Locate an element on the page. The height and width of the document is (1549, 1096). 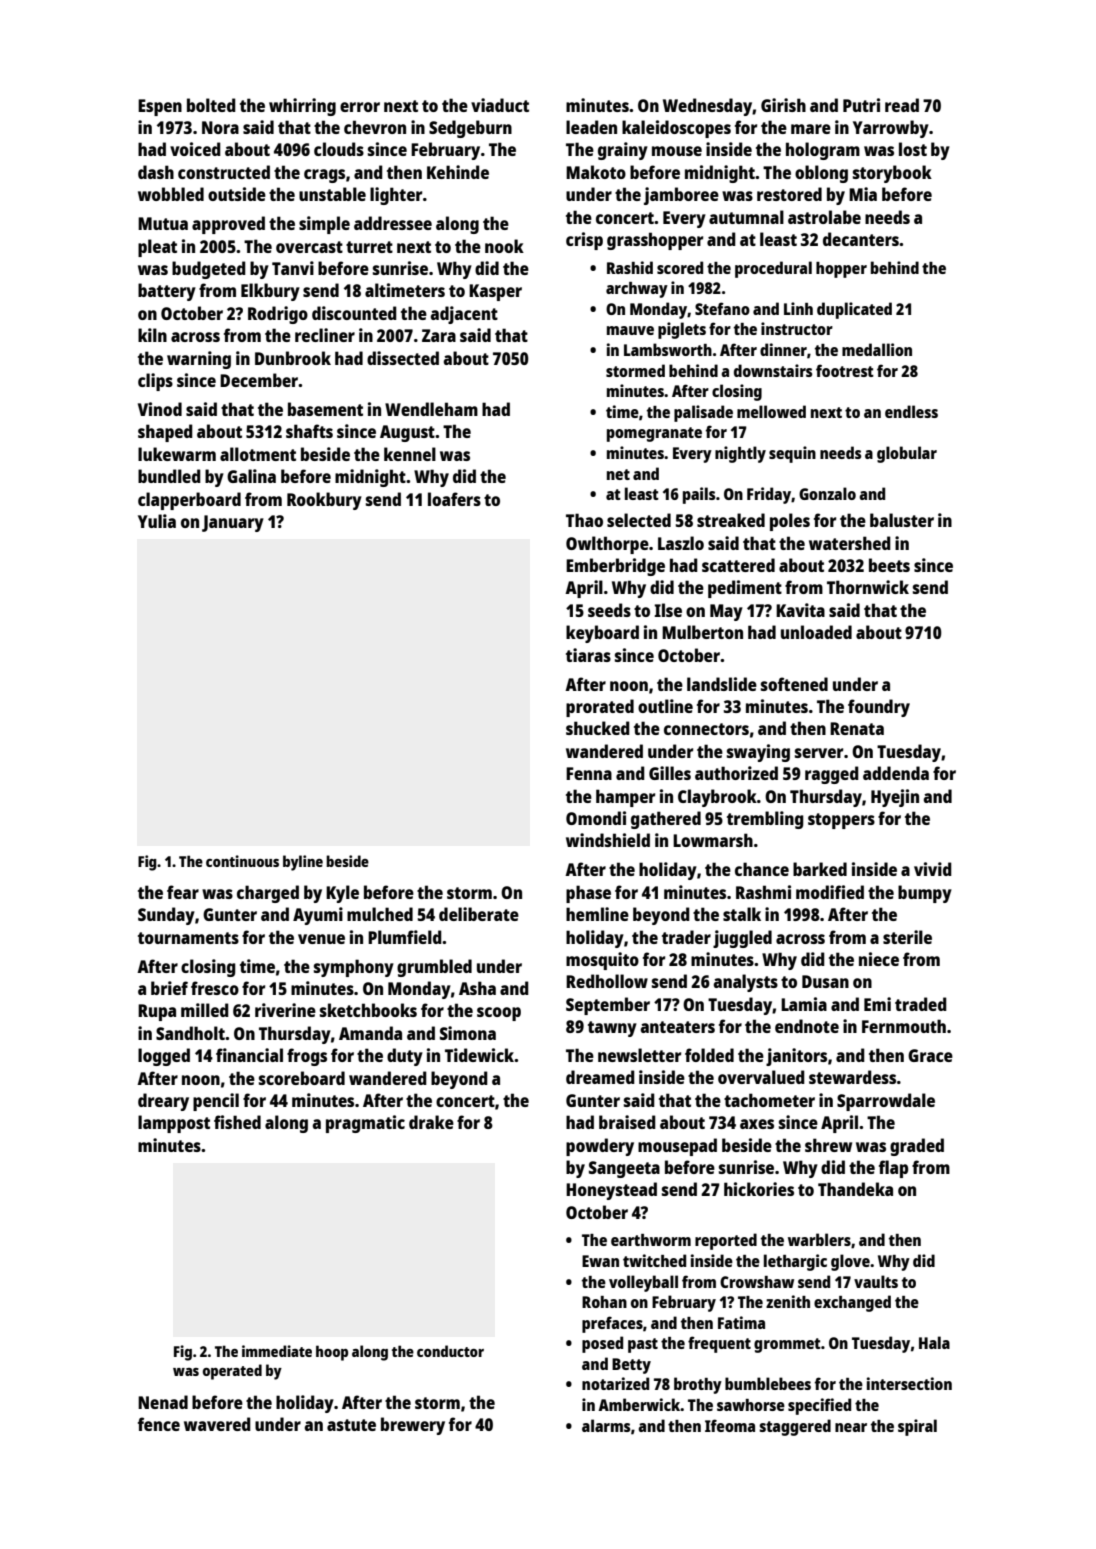
byline is located at coordinates (303, 863).
